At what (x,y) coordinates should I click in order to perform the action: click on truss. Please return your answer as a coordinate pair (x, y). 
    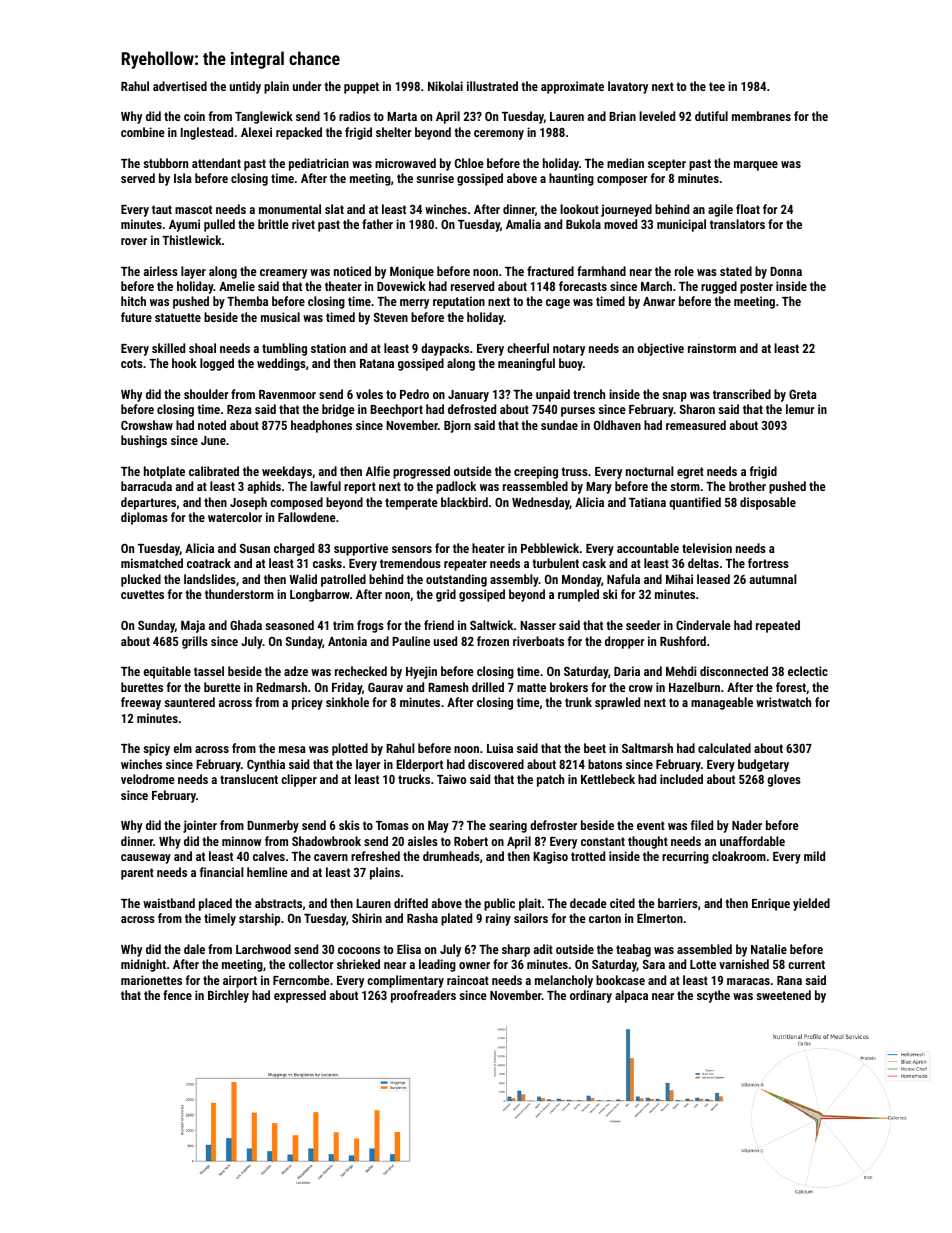
    Looking at the image, I should click on (574, 471).
